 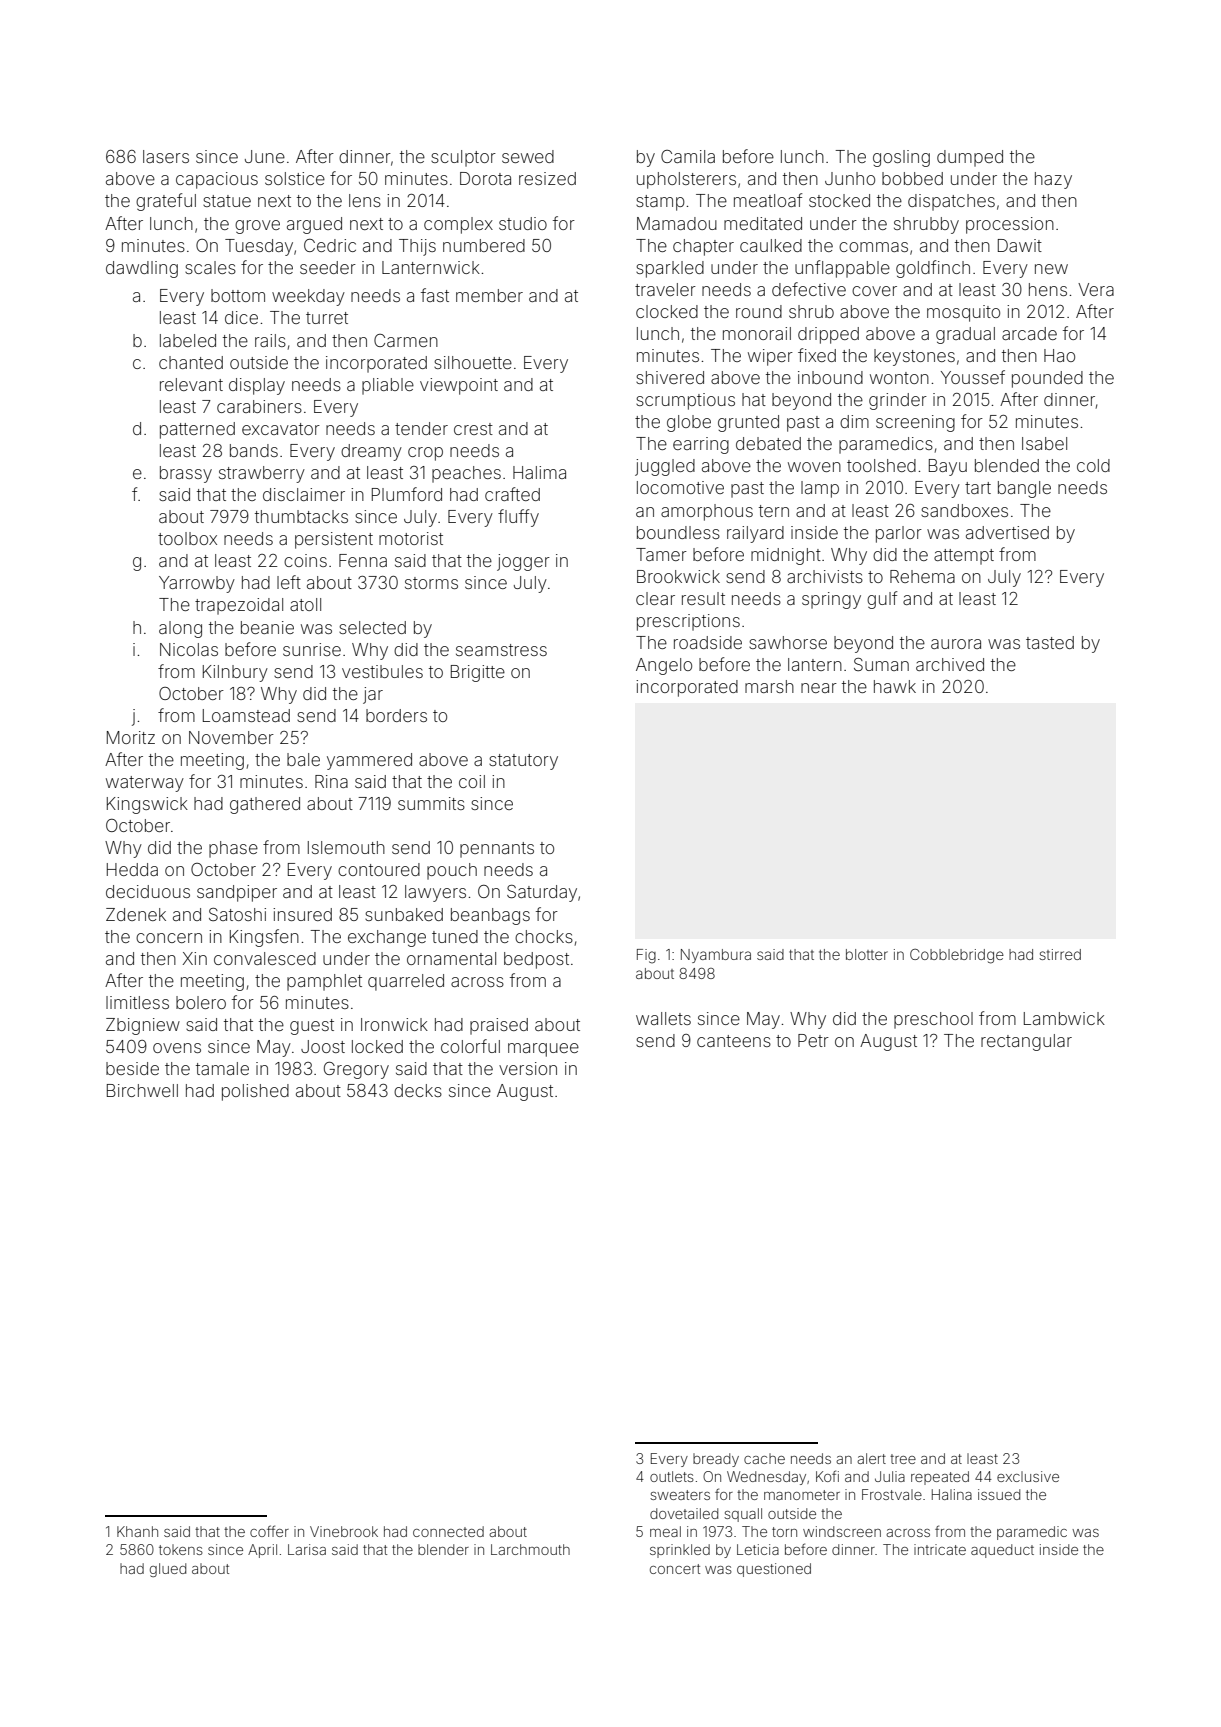 What do you see at coordinates (895, 686) in the screenshot?
I see `hawk` at bounding box center [895, 686].
